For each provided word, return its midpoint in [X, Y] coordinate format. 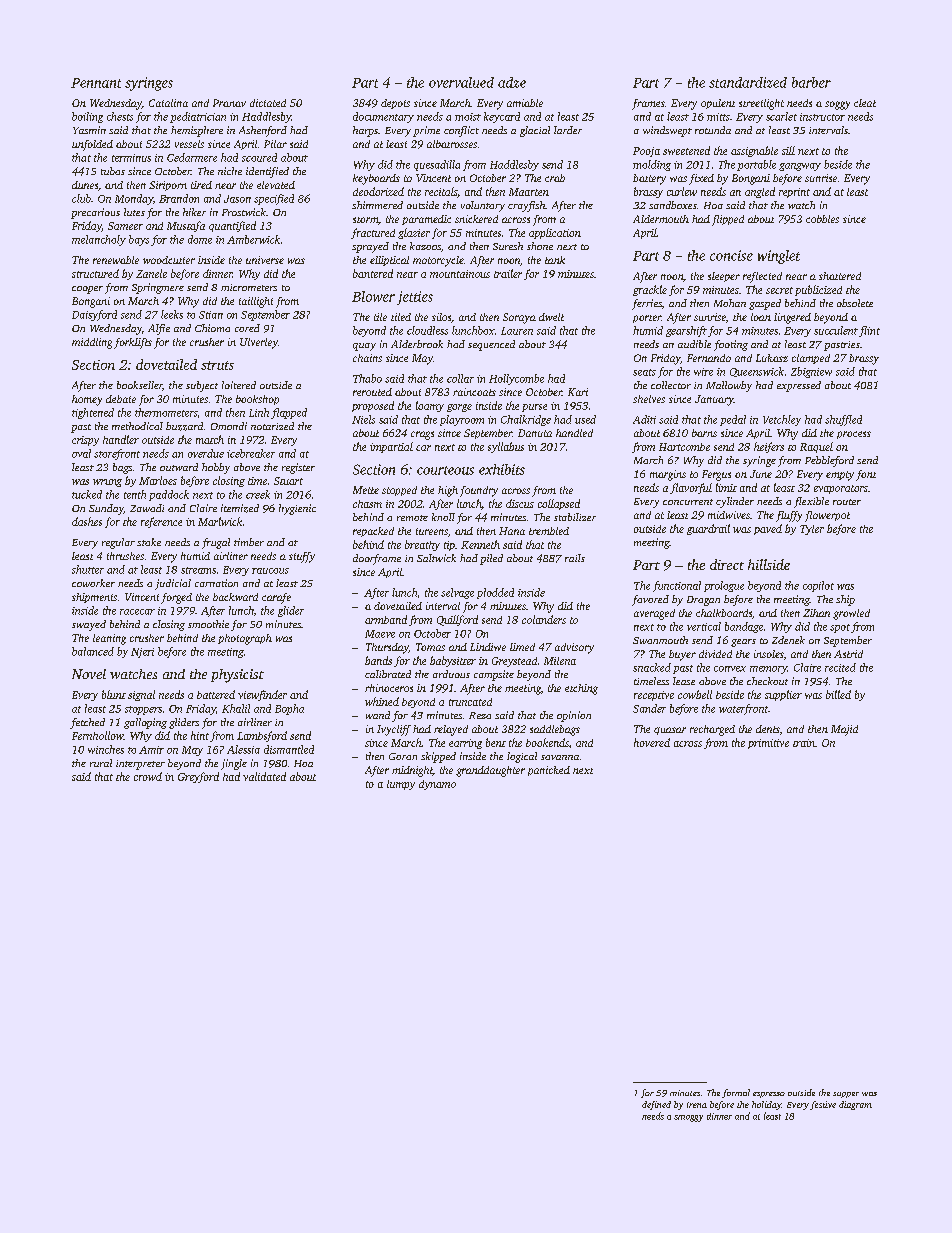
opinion [574, 716]
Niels [363, 419]
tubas [113, 171]
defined [656, 1105]
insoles [769, 654]
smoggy [688, 1118]
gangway [800, 167]
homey [87, 400]
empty [840, 476]
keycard [502, 117]
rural [101, 763]
